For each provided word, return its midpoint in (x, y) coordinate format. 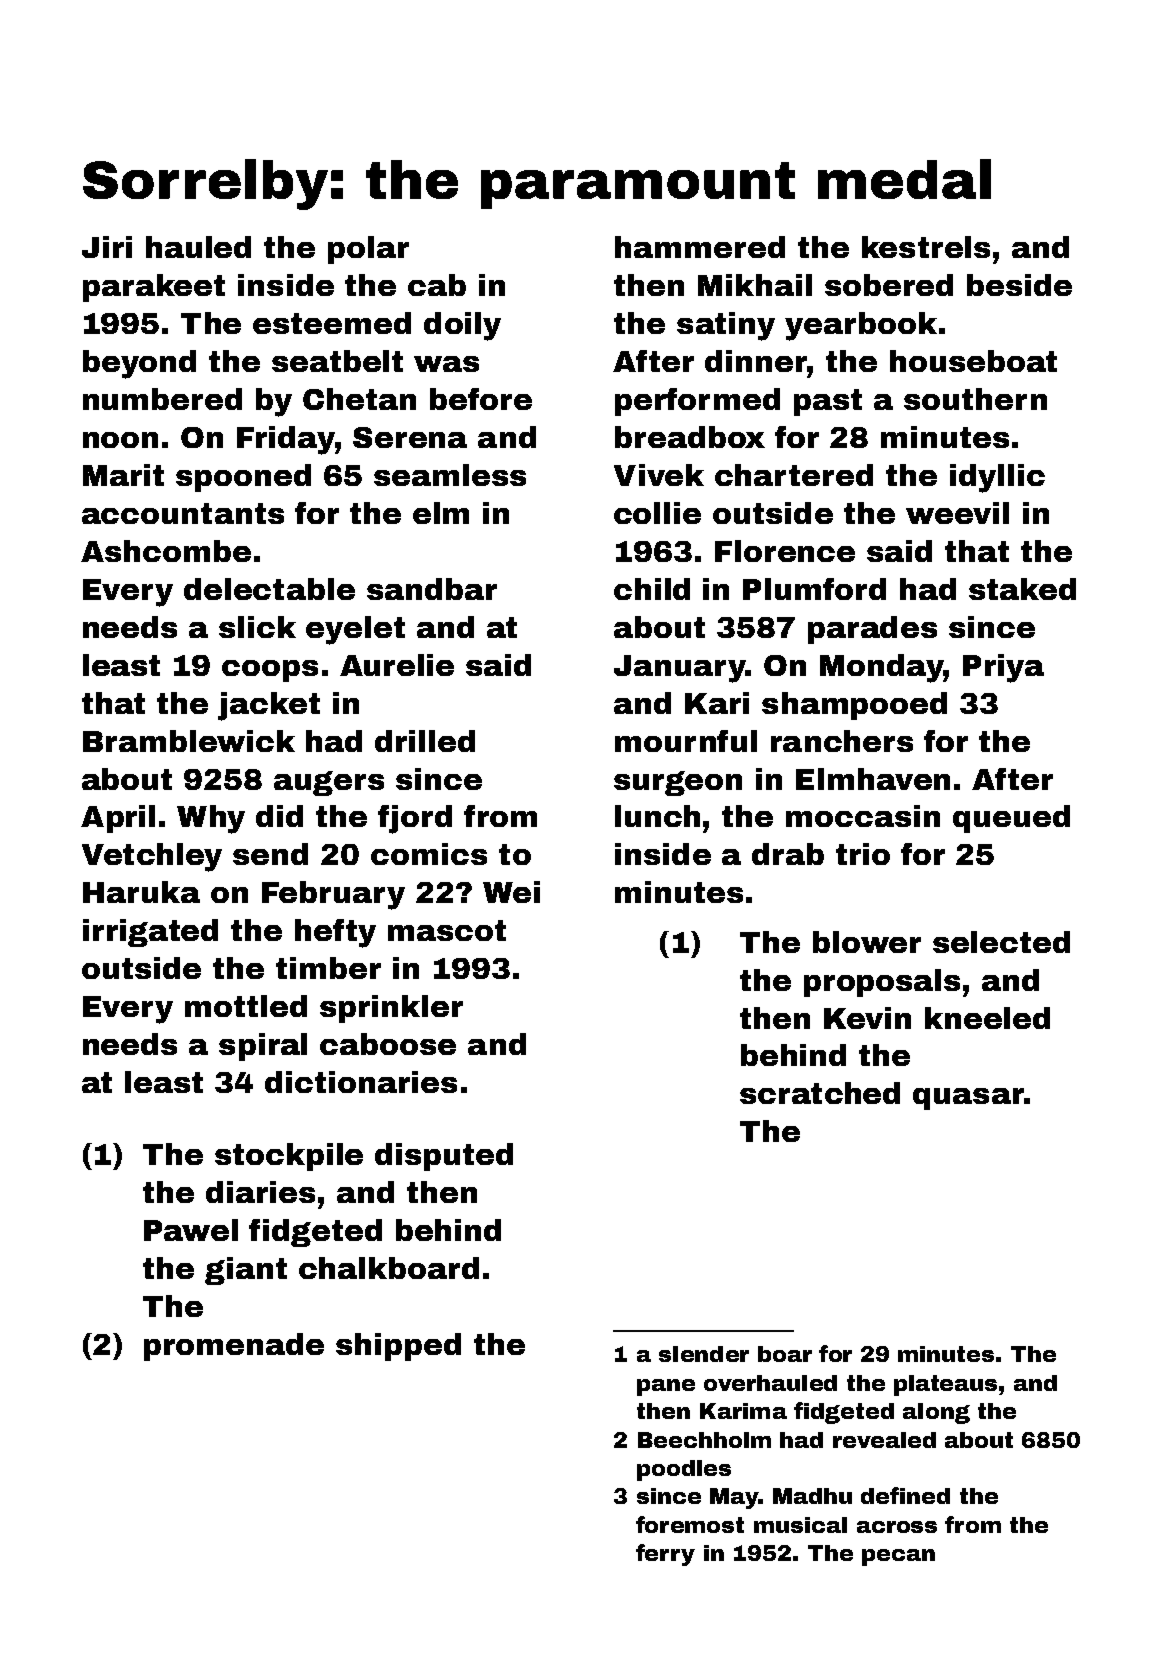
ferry (665, 1555)
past (828, 402)
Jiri (107, 247)
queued (1011, 819)
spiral (263, 1047)
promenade (234, 1347)
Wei (511, 892)
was (446, 364)
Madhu (812, 1496)
